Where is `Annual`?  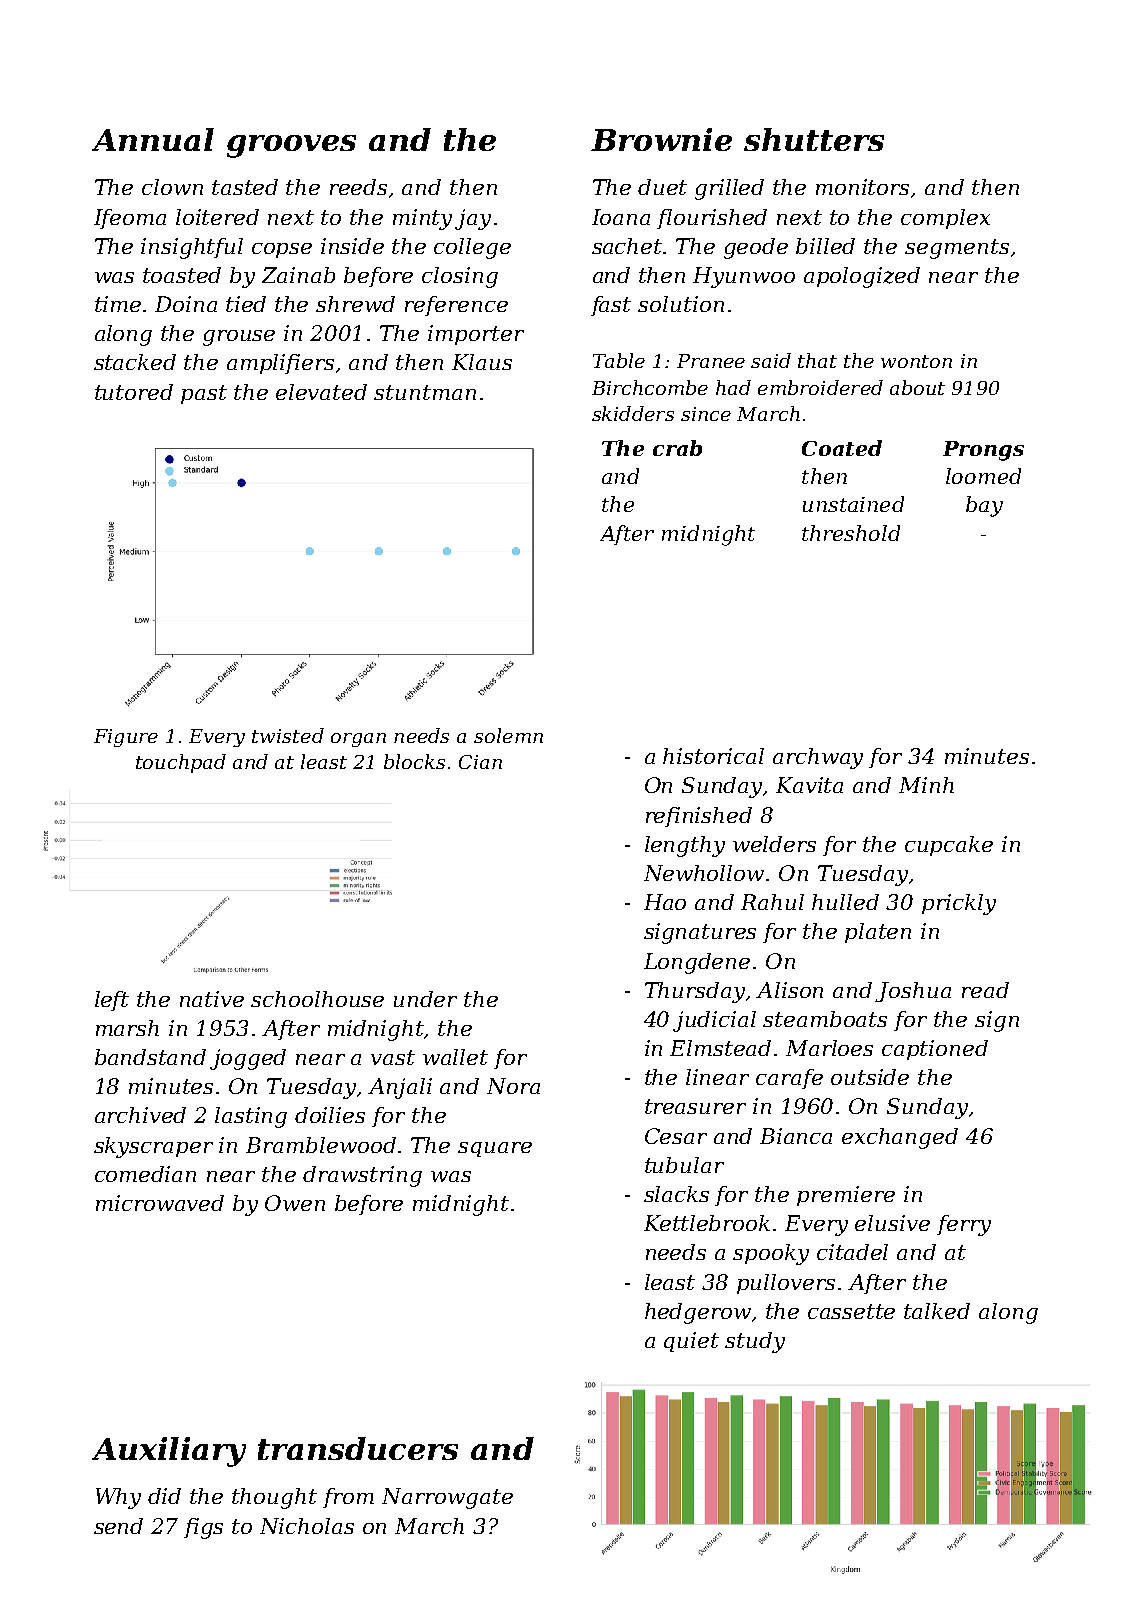
Annual is located at coordinates (153, 139).
